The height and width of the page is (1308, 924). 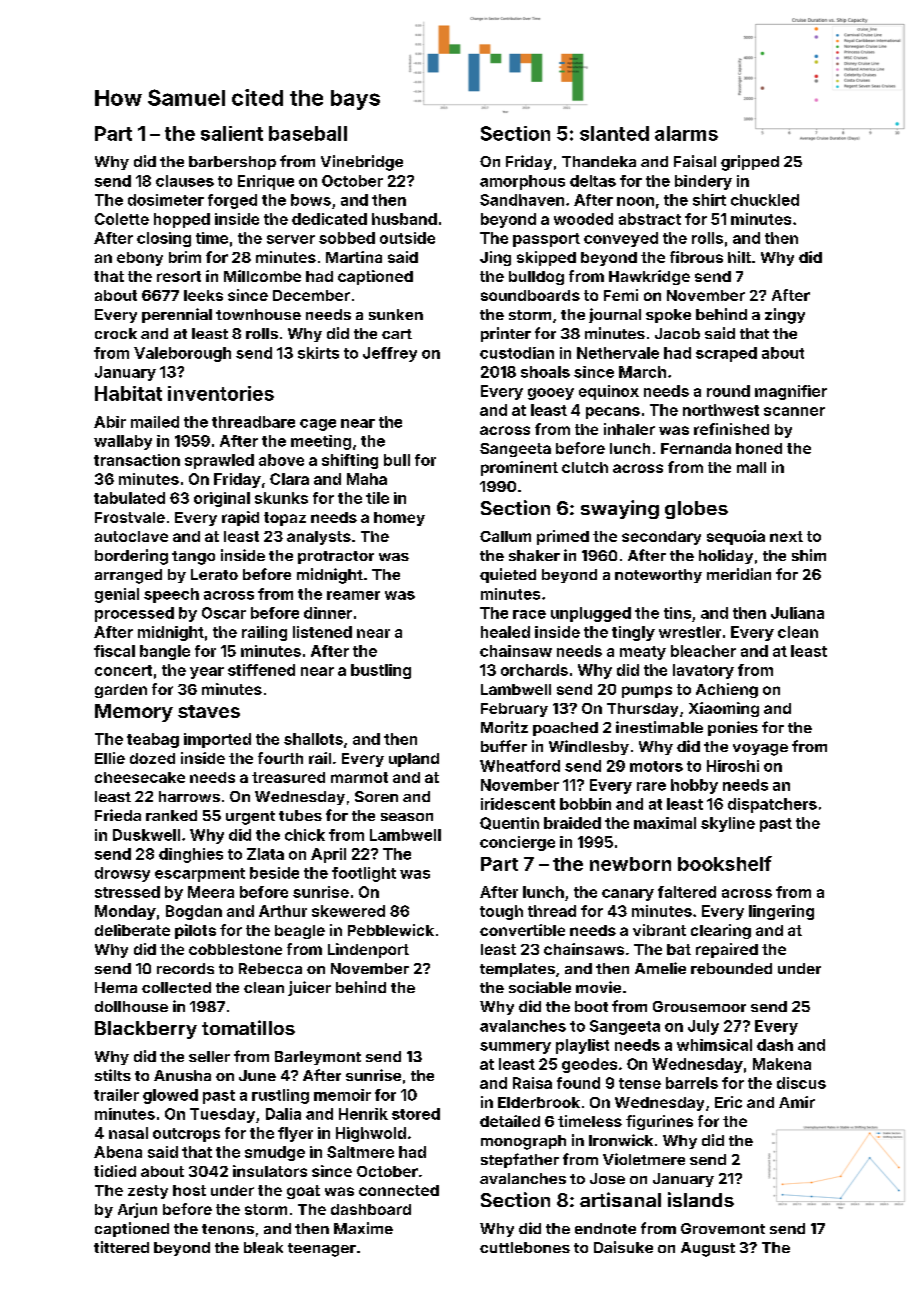 I want to click on Maxime, so click(x=363, y=1228).
